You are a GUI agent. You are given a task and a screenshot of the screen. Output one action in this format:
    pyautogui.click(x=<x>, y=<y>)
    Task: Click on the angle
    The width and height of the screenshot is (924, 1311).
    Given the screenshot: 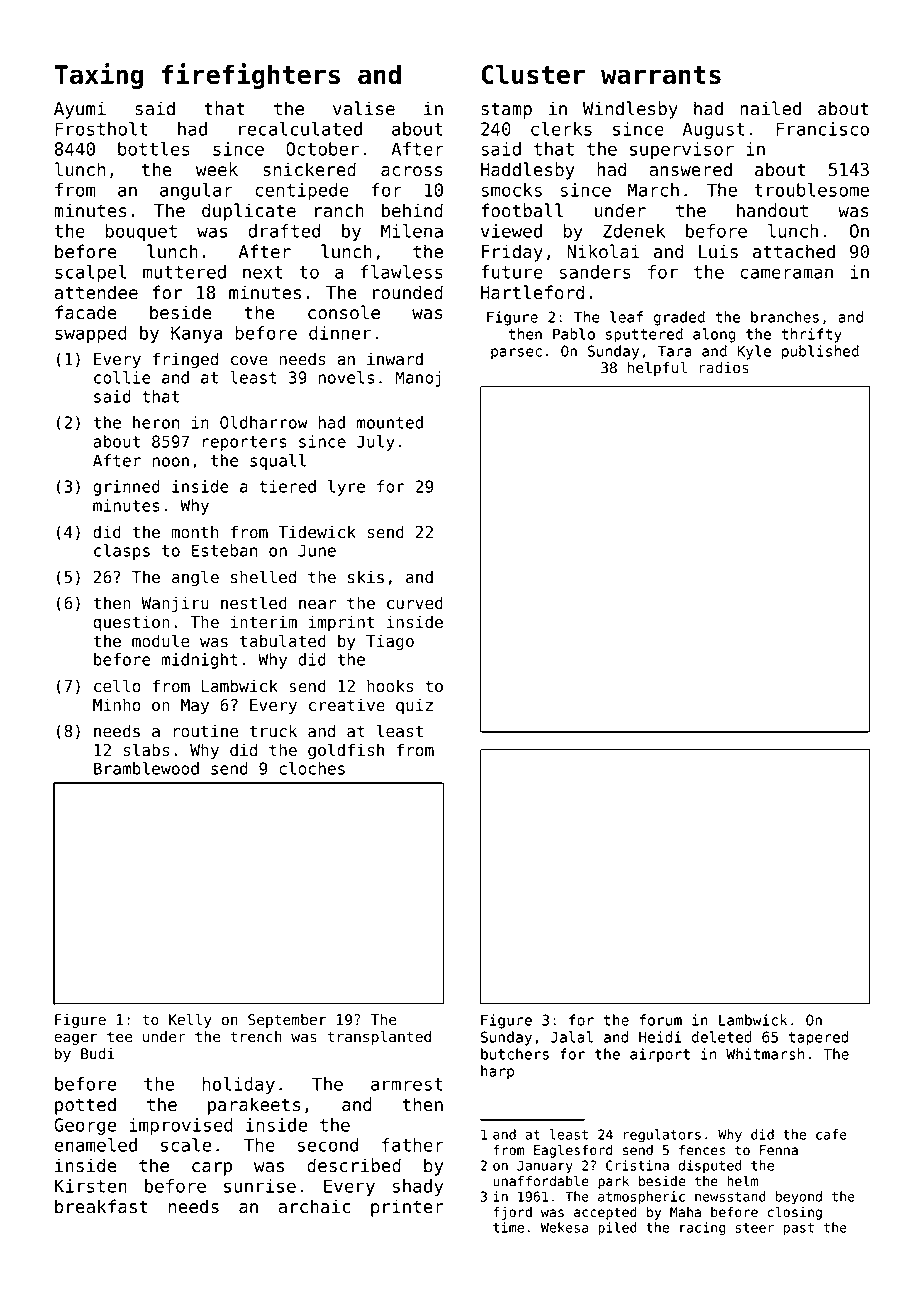 What is the action you would take?
    pyautogui.click(x=195, y=578)
